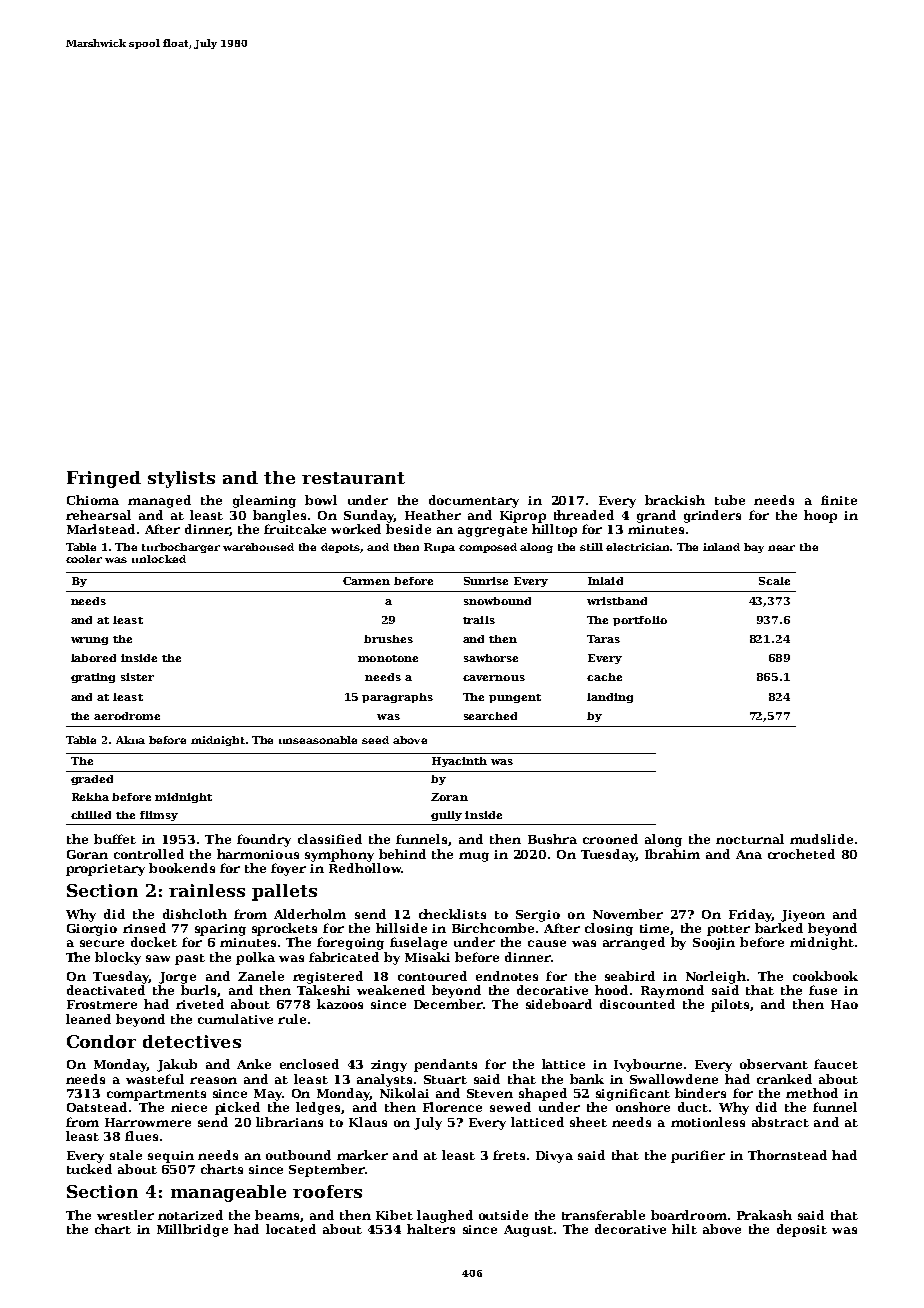  What do you see at coordinates (101, 1041) in the screenshot?
I see `Condor` at bounding box center [101, 1041].
